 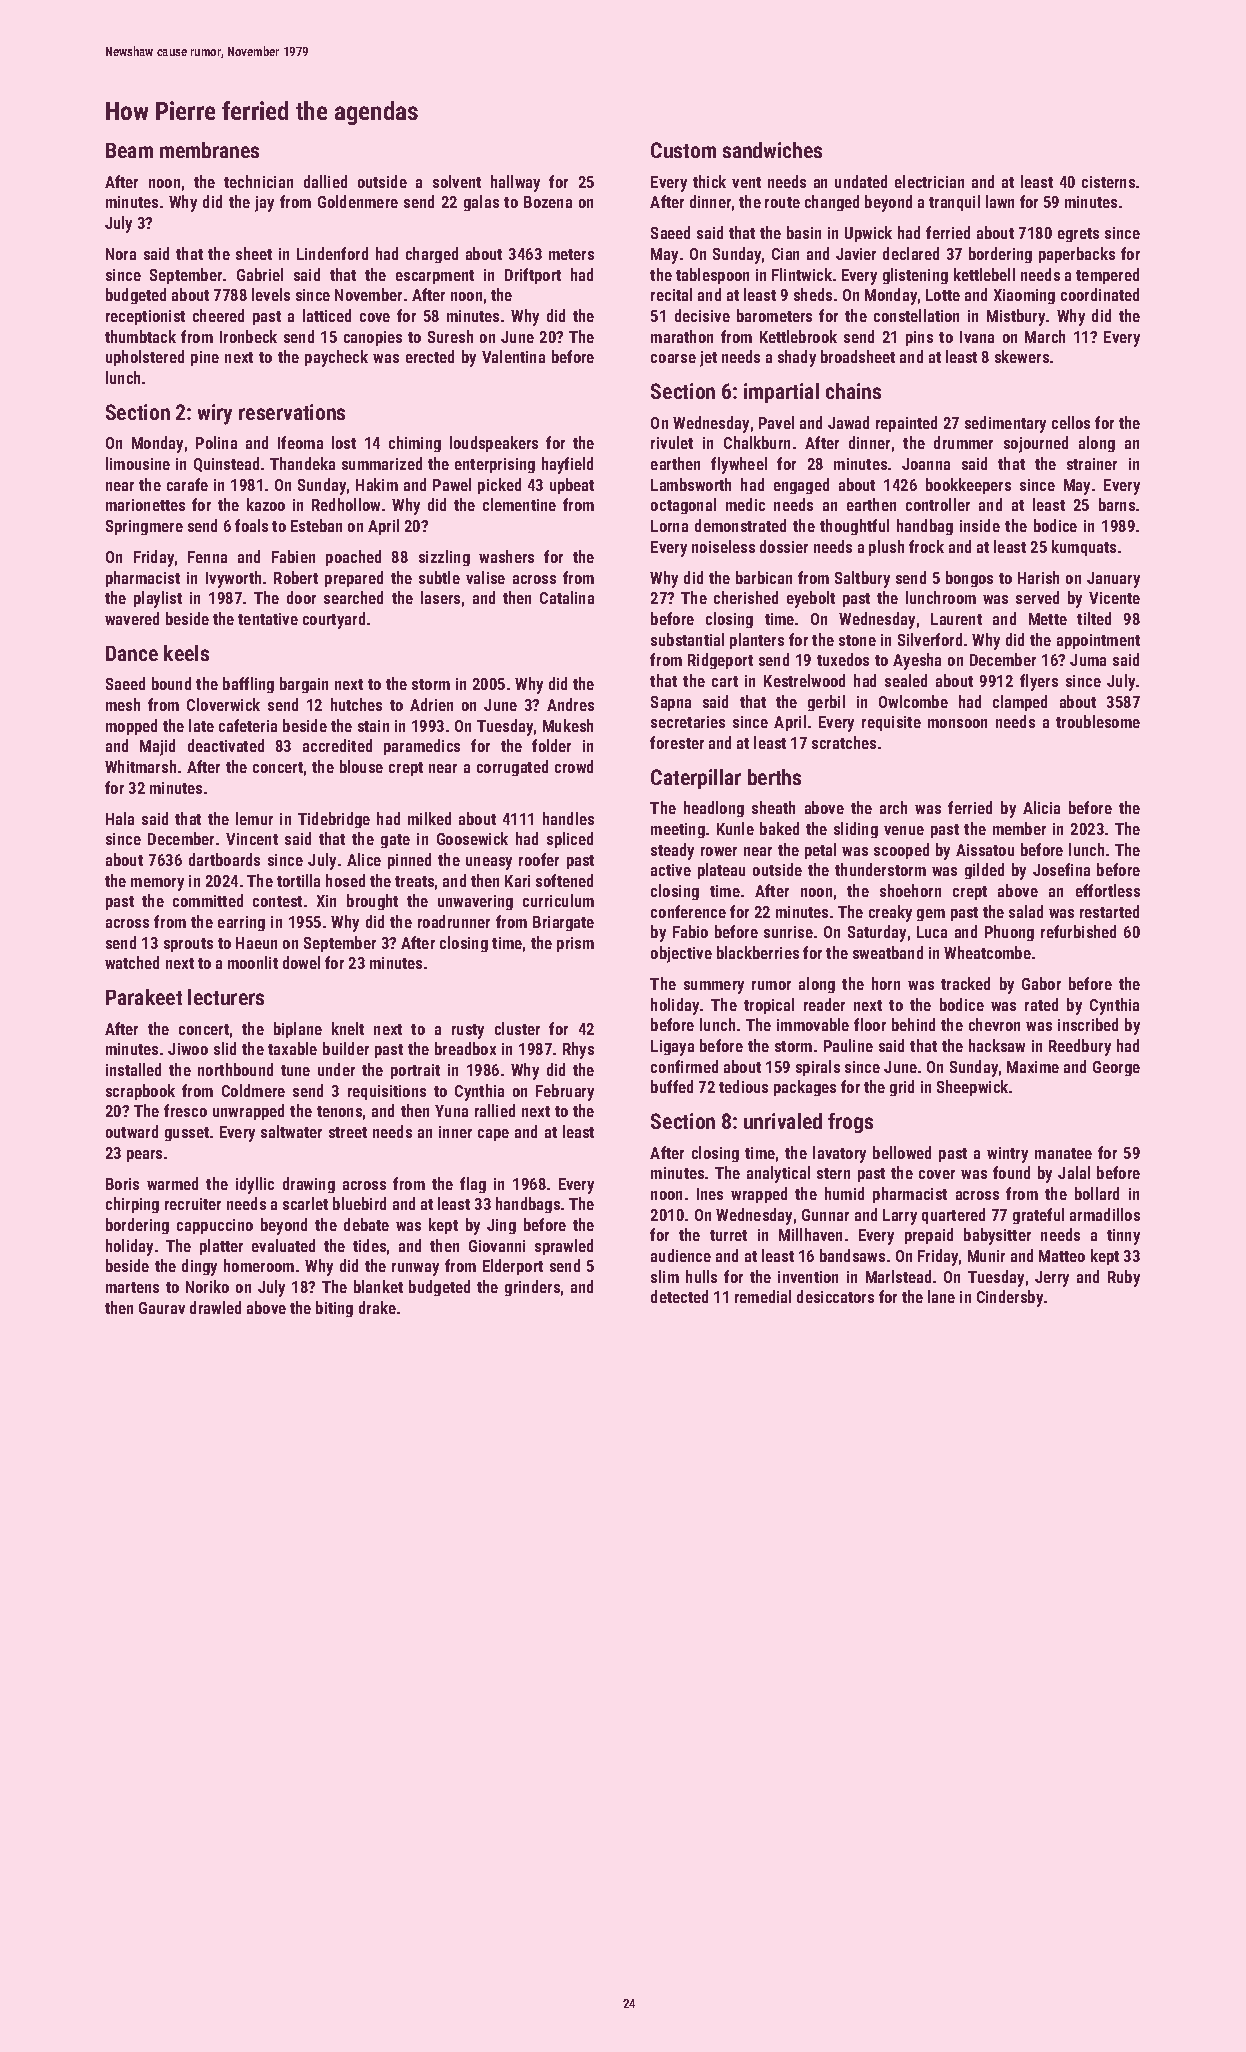 I want to click on handles, so click(x=568, y=818).
